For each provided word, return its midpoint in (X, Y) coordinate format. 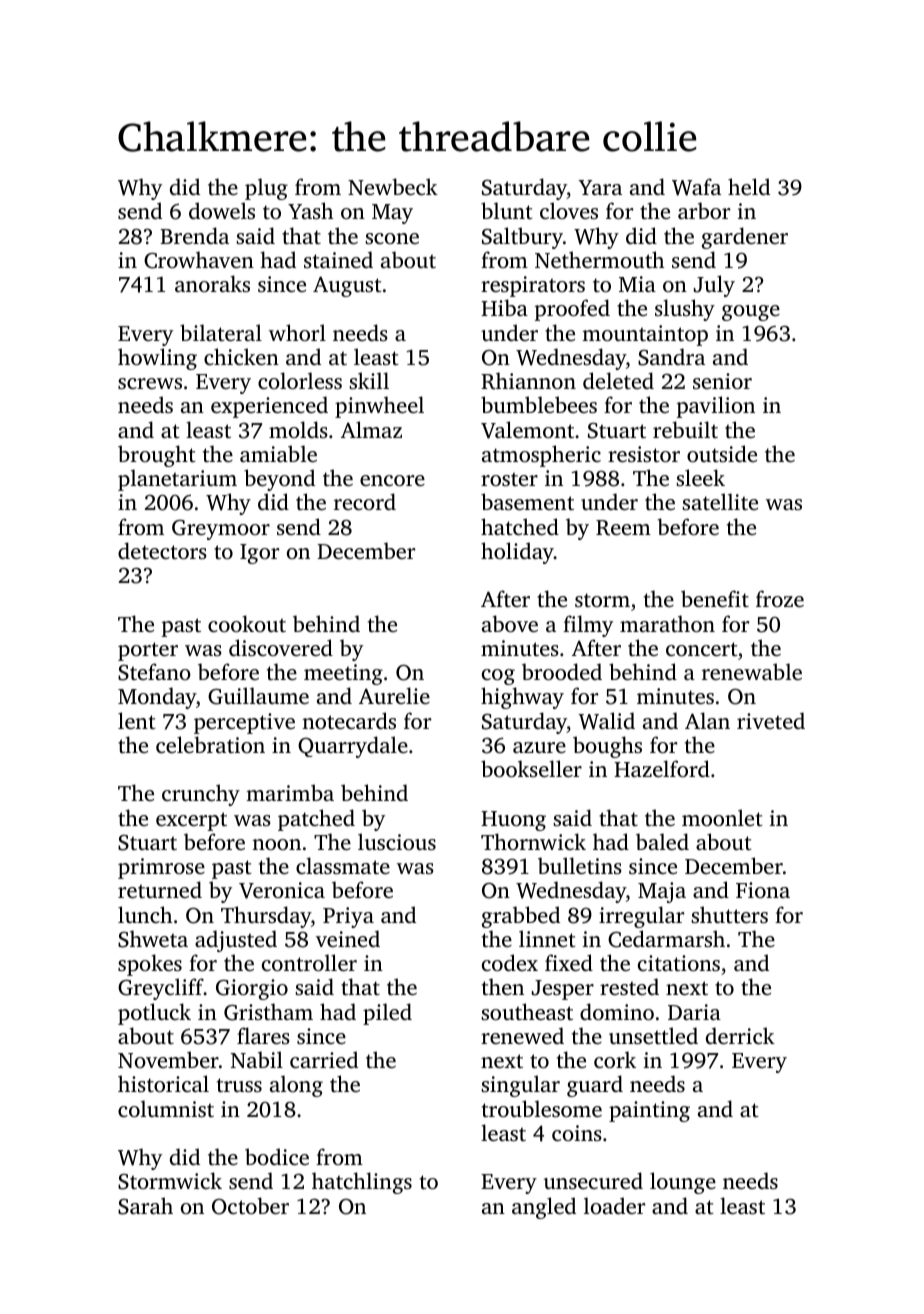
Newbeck (393, 186)
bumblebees (539, 404)
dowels (222, 210)
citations (679, 963)
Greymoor (221, 530)
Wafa (696, 187)
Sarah (145, 1206)
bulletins (580, 865)
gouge (751, 313)
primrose (161, 868)
